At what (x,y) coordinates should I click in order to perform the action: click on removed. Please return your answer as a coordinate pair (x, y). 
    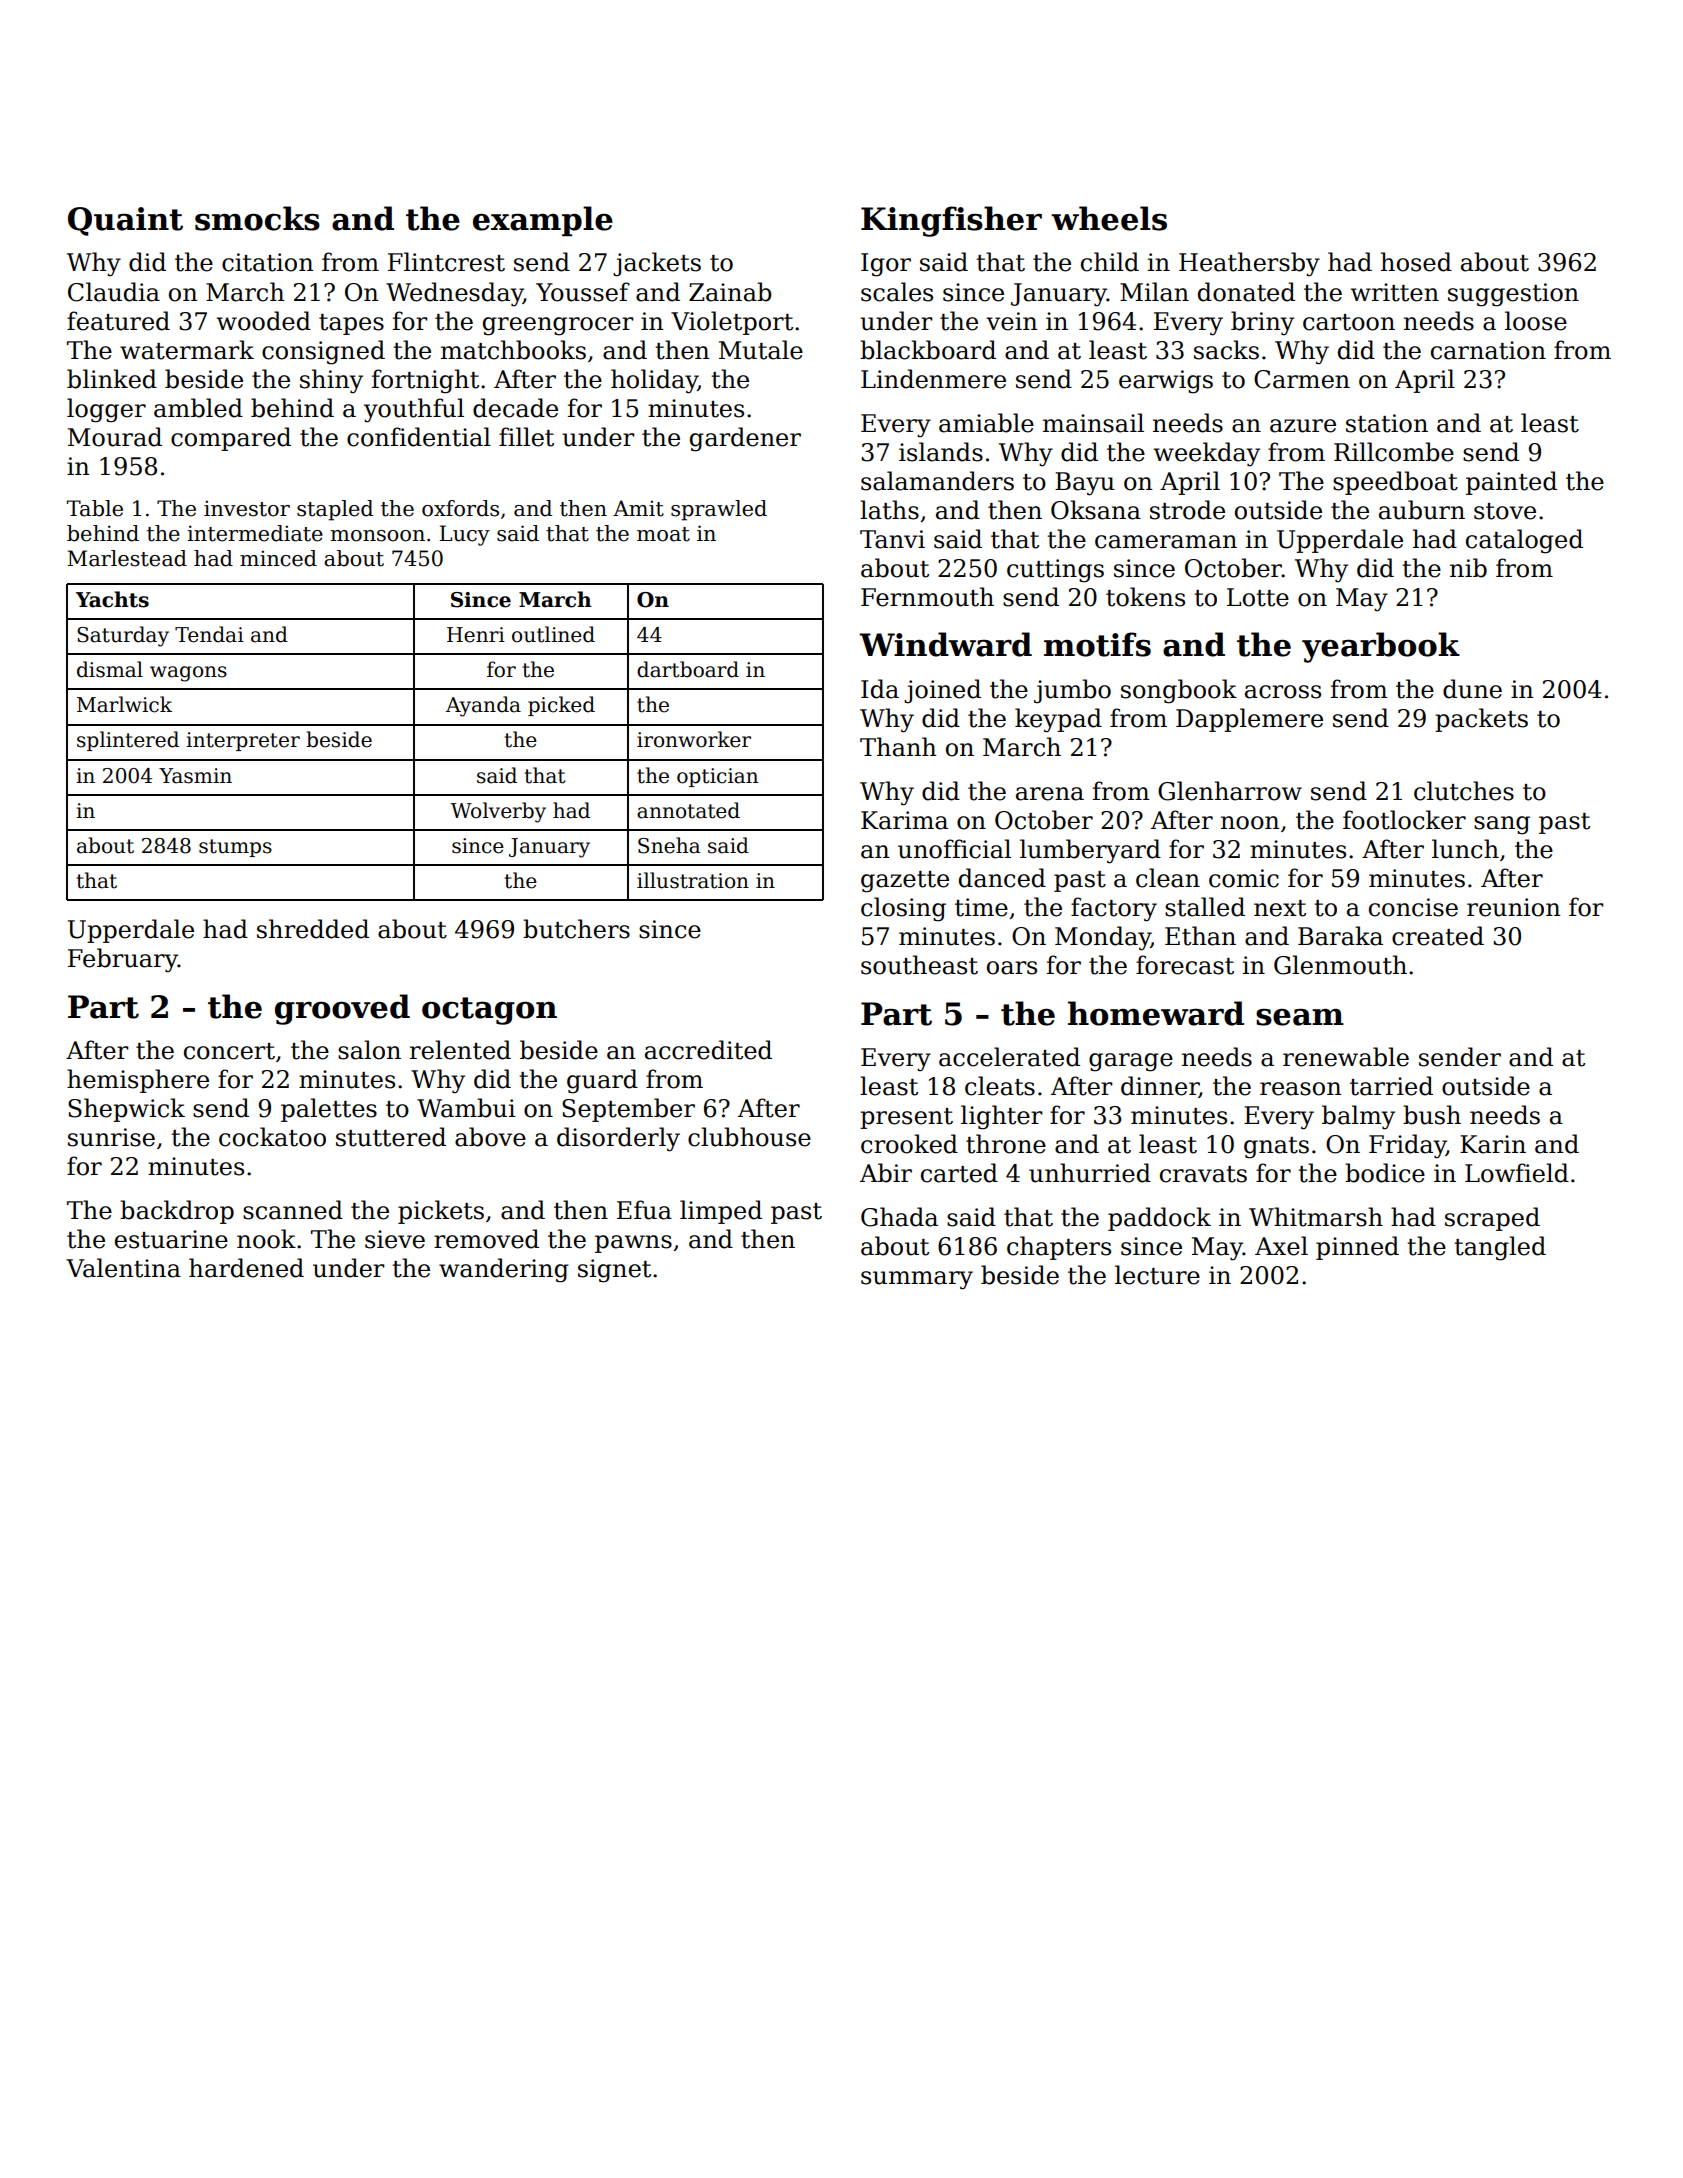
    Looking at the image, I should click on (486, 1239).
